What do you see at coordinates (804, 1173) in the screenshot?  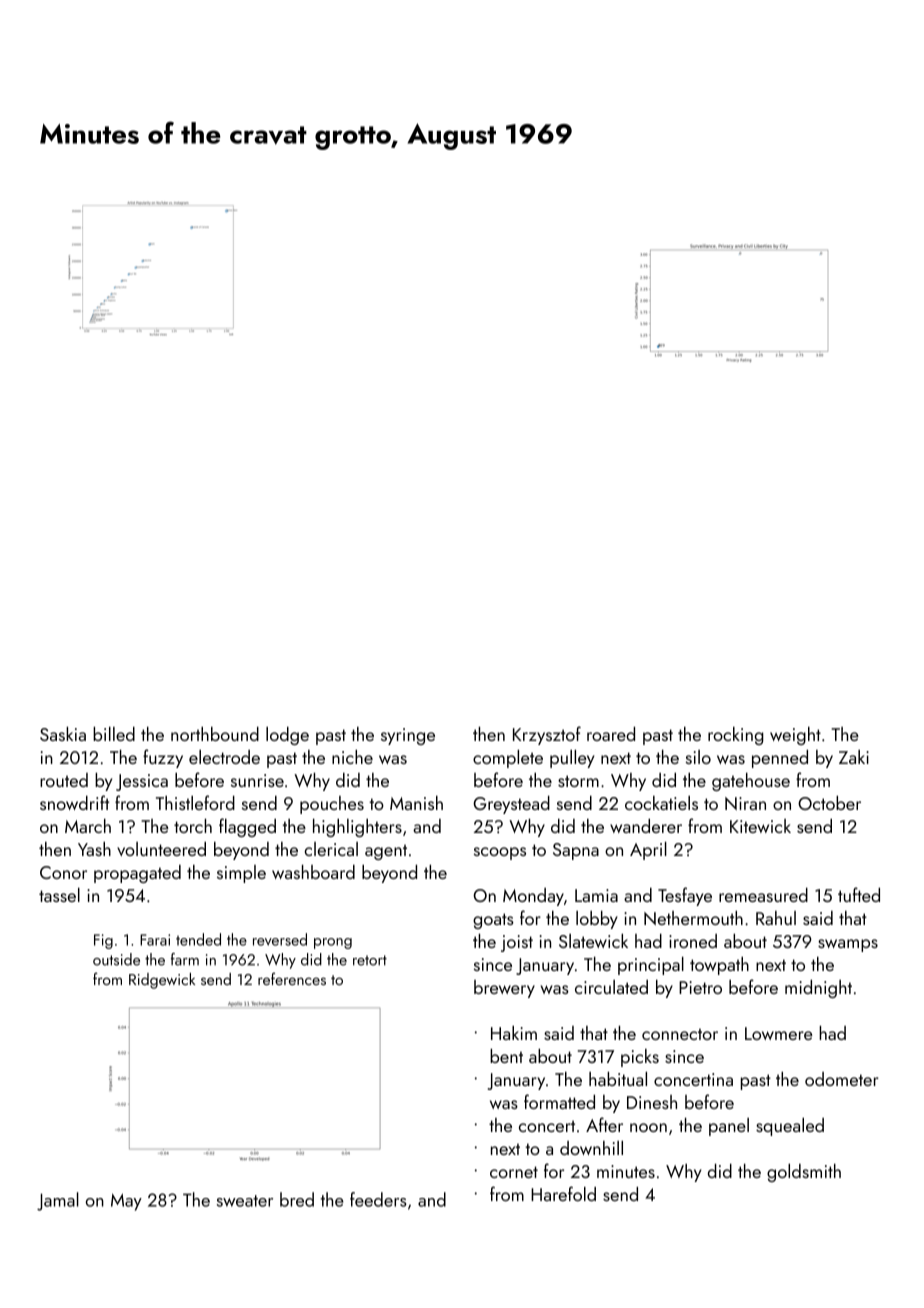 I see `goldsmith` at bounding box center [804, 1173].
